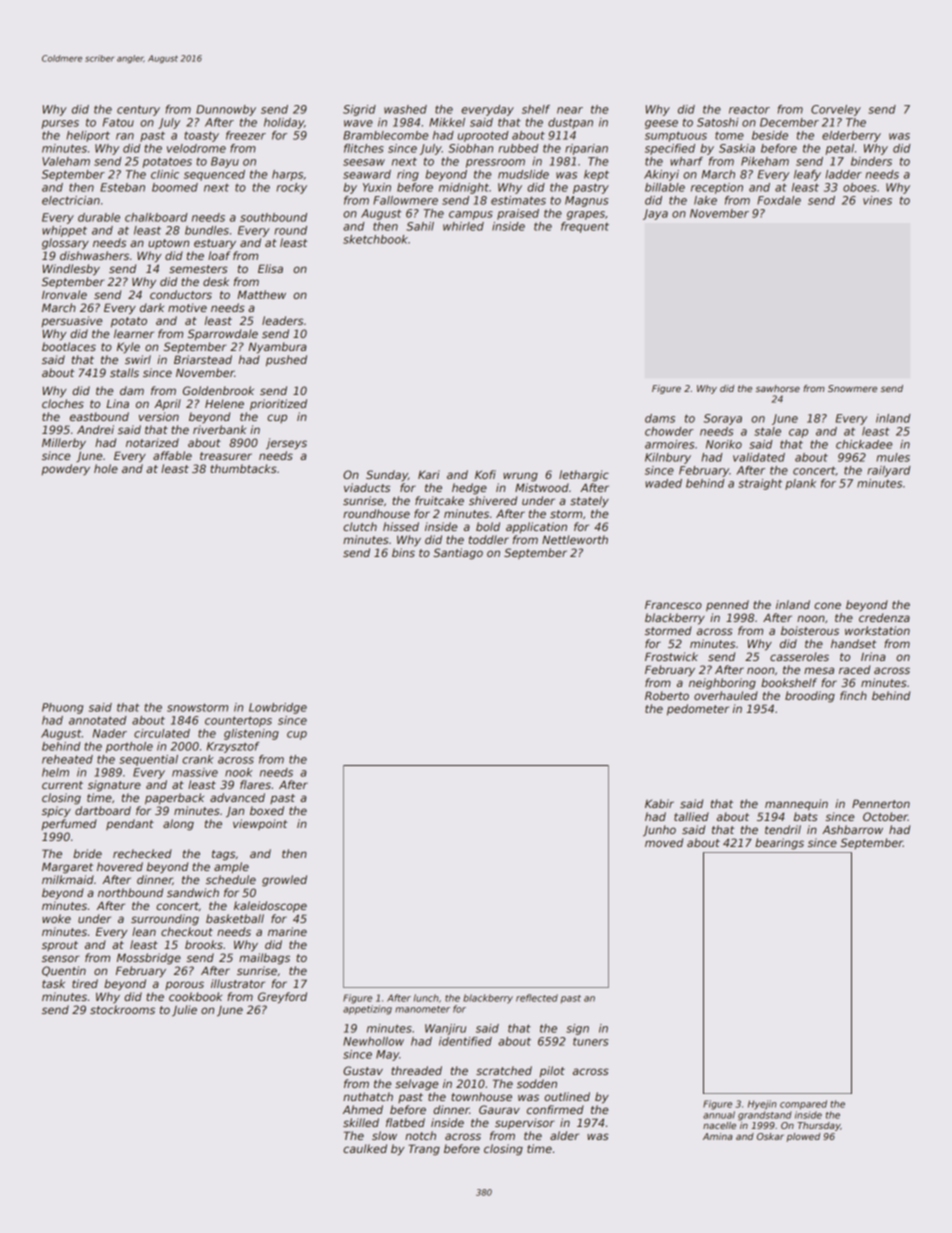 The height and width of the image is (1233, 952). What do you see at coordinates (836, 110) in the image?
I see `Corveley` at bounding box center [836, 110].
